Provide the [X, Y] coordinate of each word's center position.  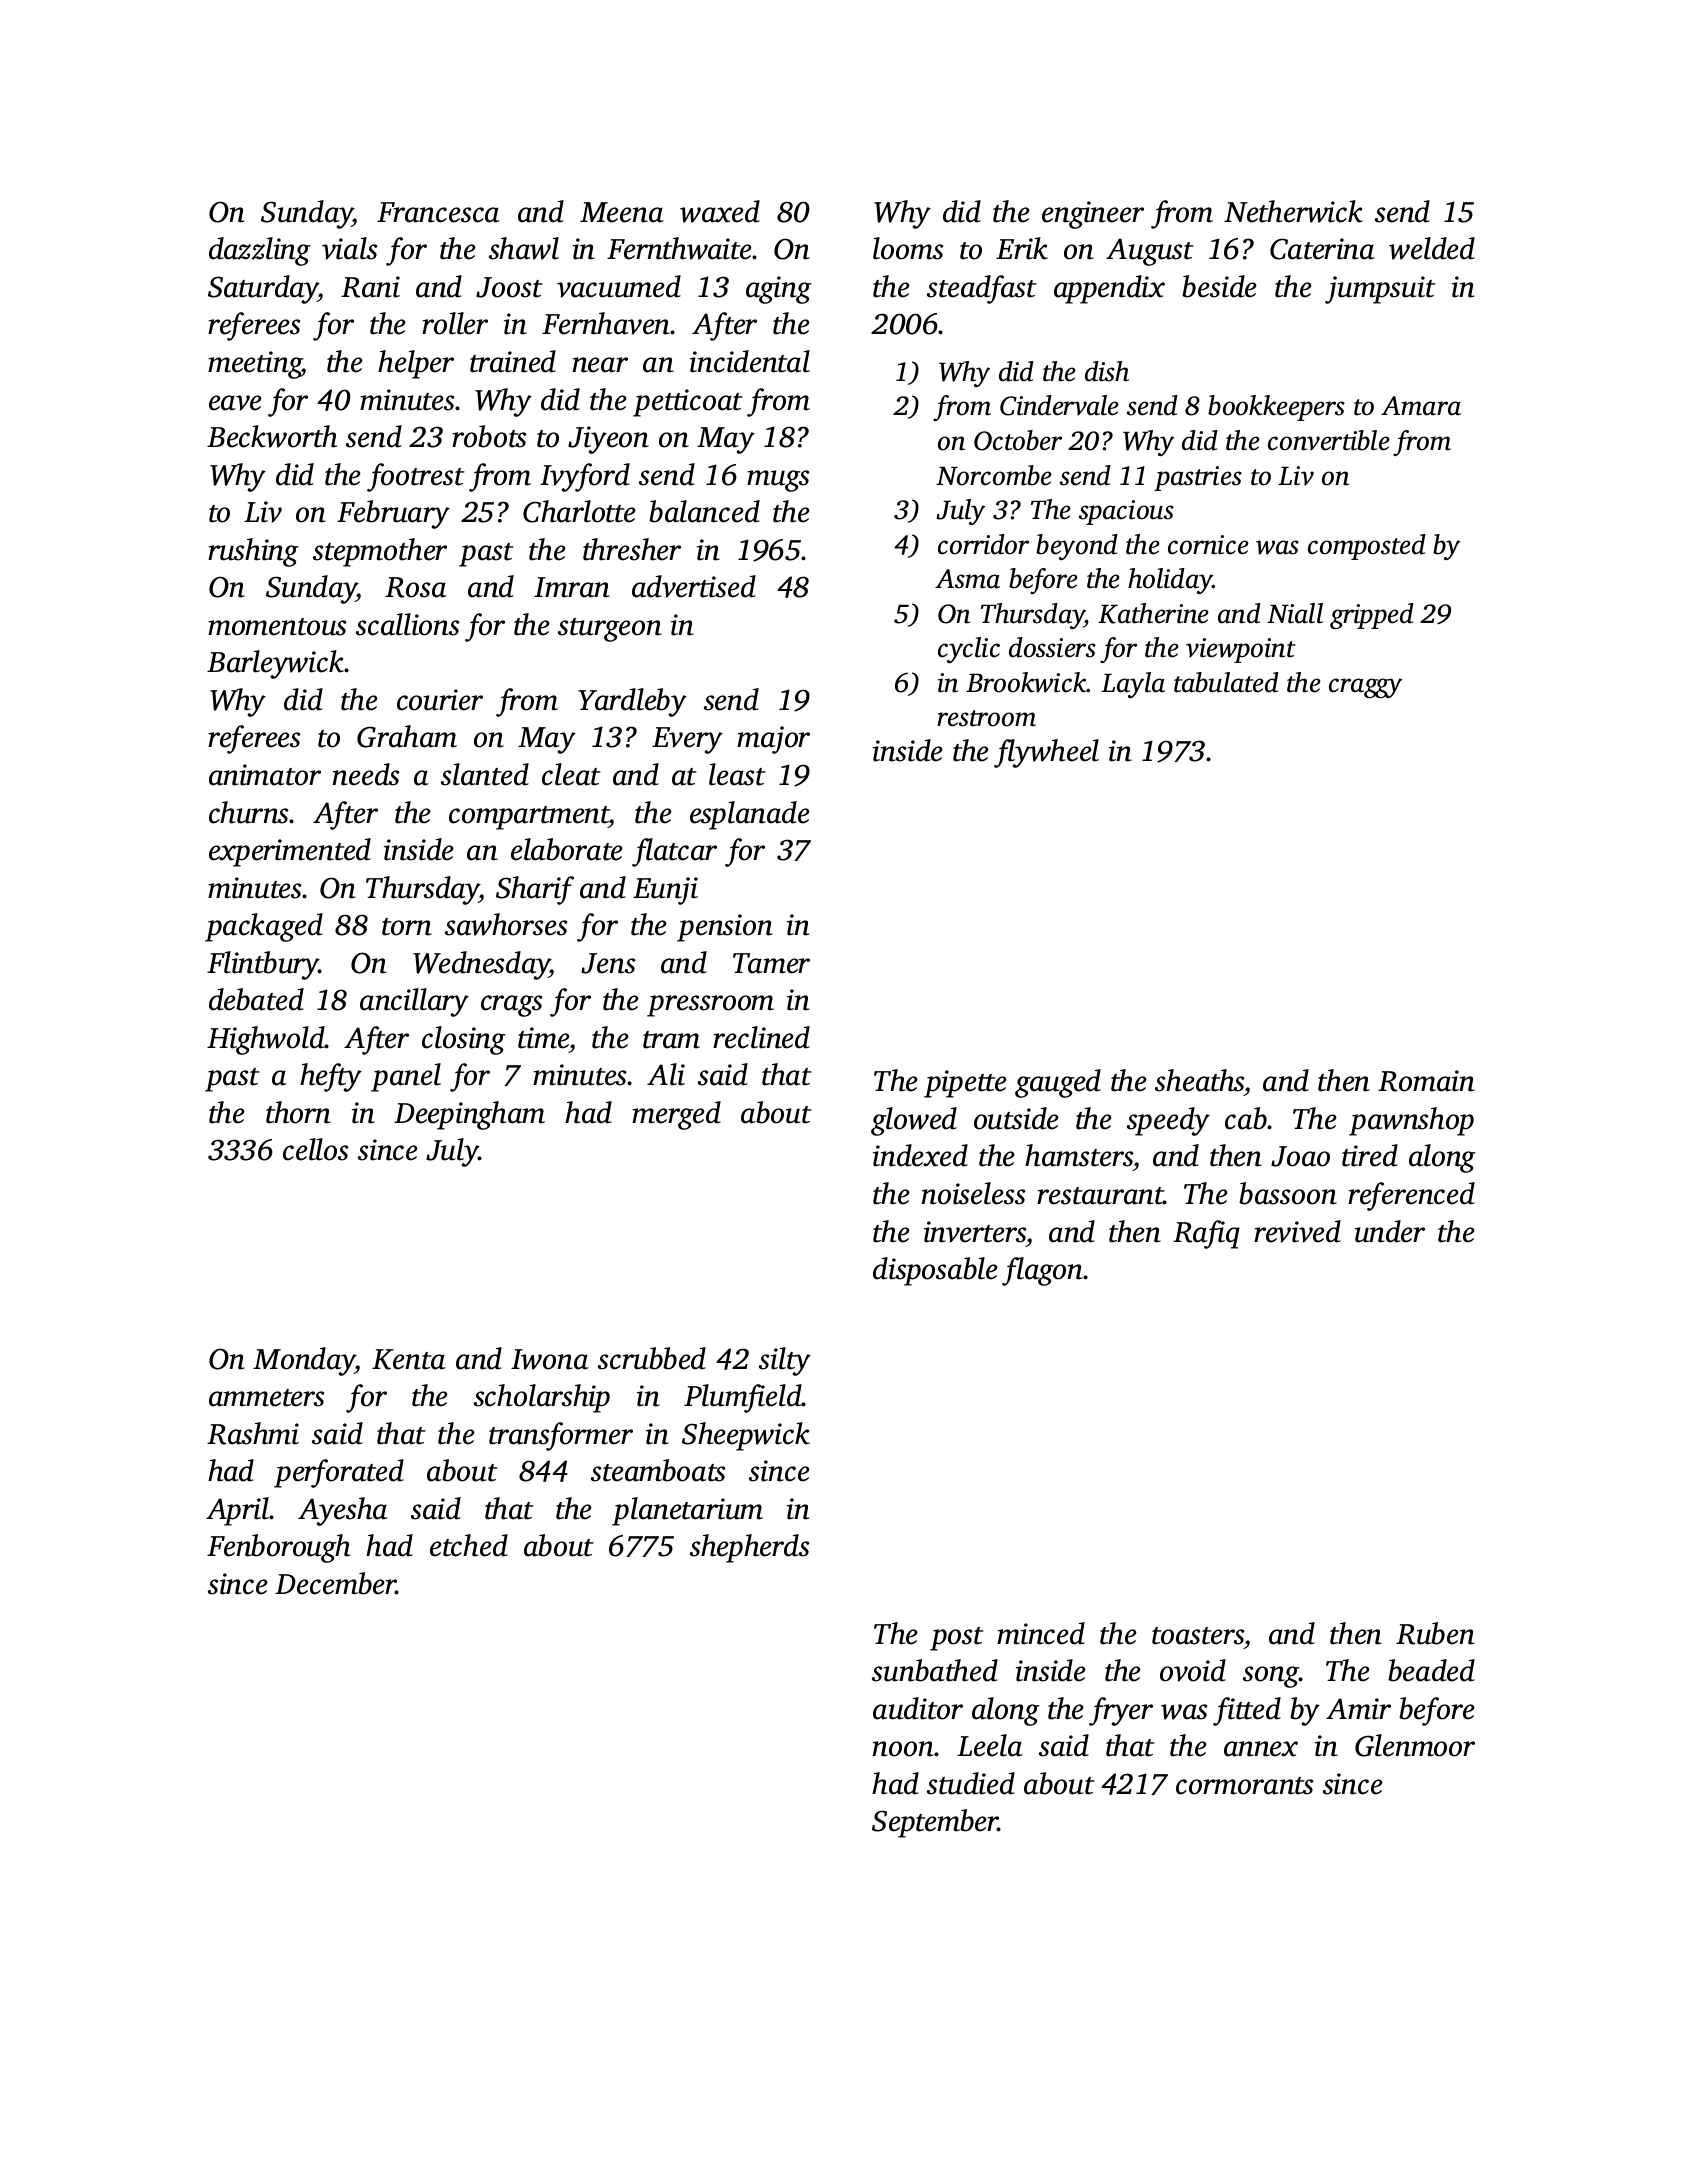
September [935, 1823]
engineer [1093, 215]
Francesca [438, 212]
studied [971, 1783]
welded [1432, 248]
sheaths [1200, 1082]
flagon [1042, 1271]
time [543, 1038]
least [737, 774]
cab [1246, 1118]
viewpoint [1241, 650]
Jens [608, 963]
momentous [277, 627]
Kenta [409, 1359]
